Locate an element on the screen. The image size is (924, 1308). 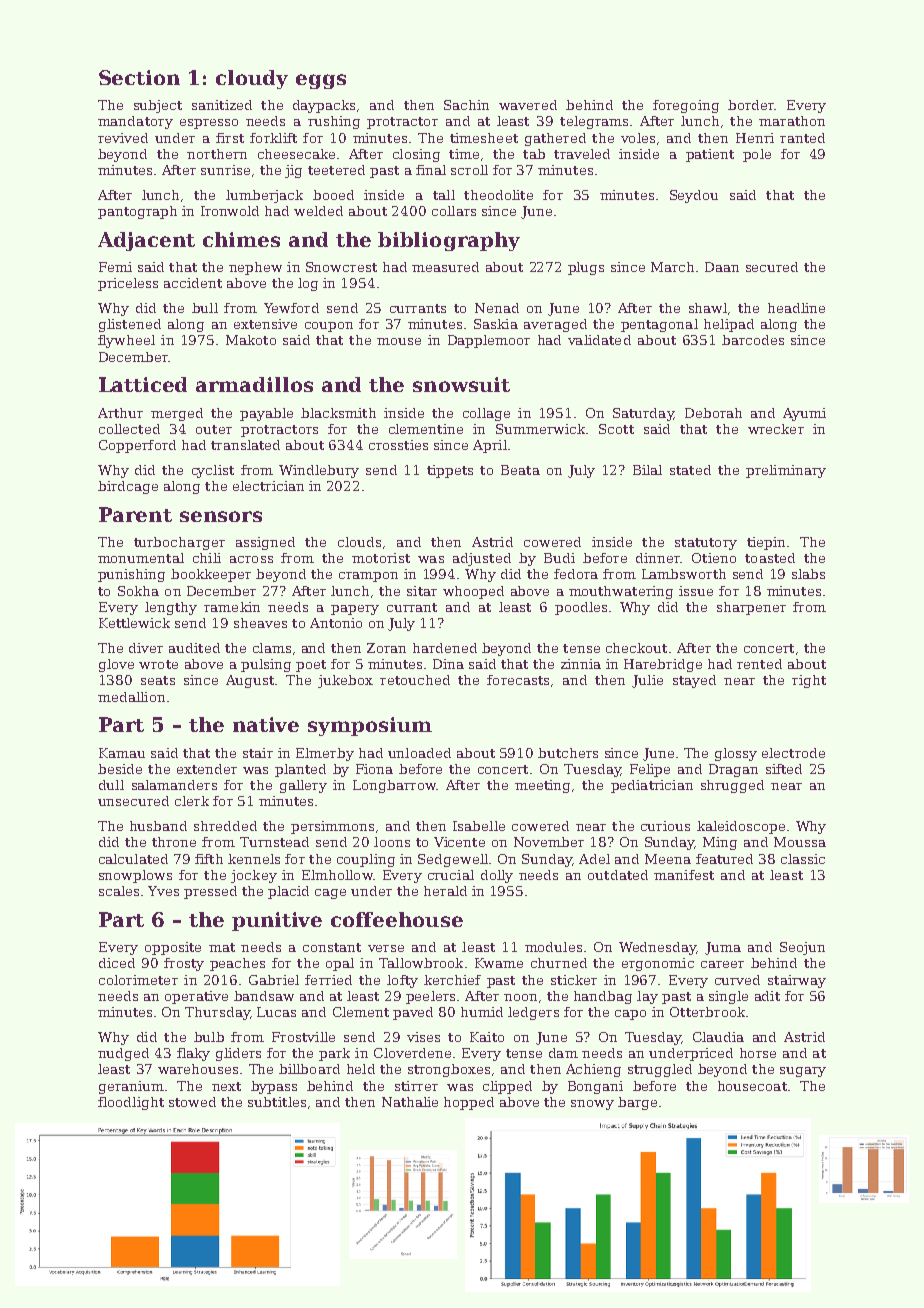
mouthwatering is located at coordinates (621, 592).
